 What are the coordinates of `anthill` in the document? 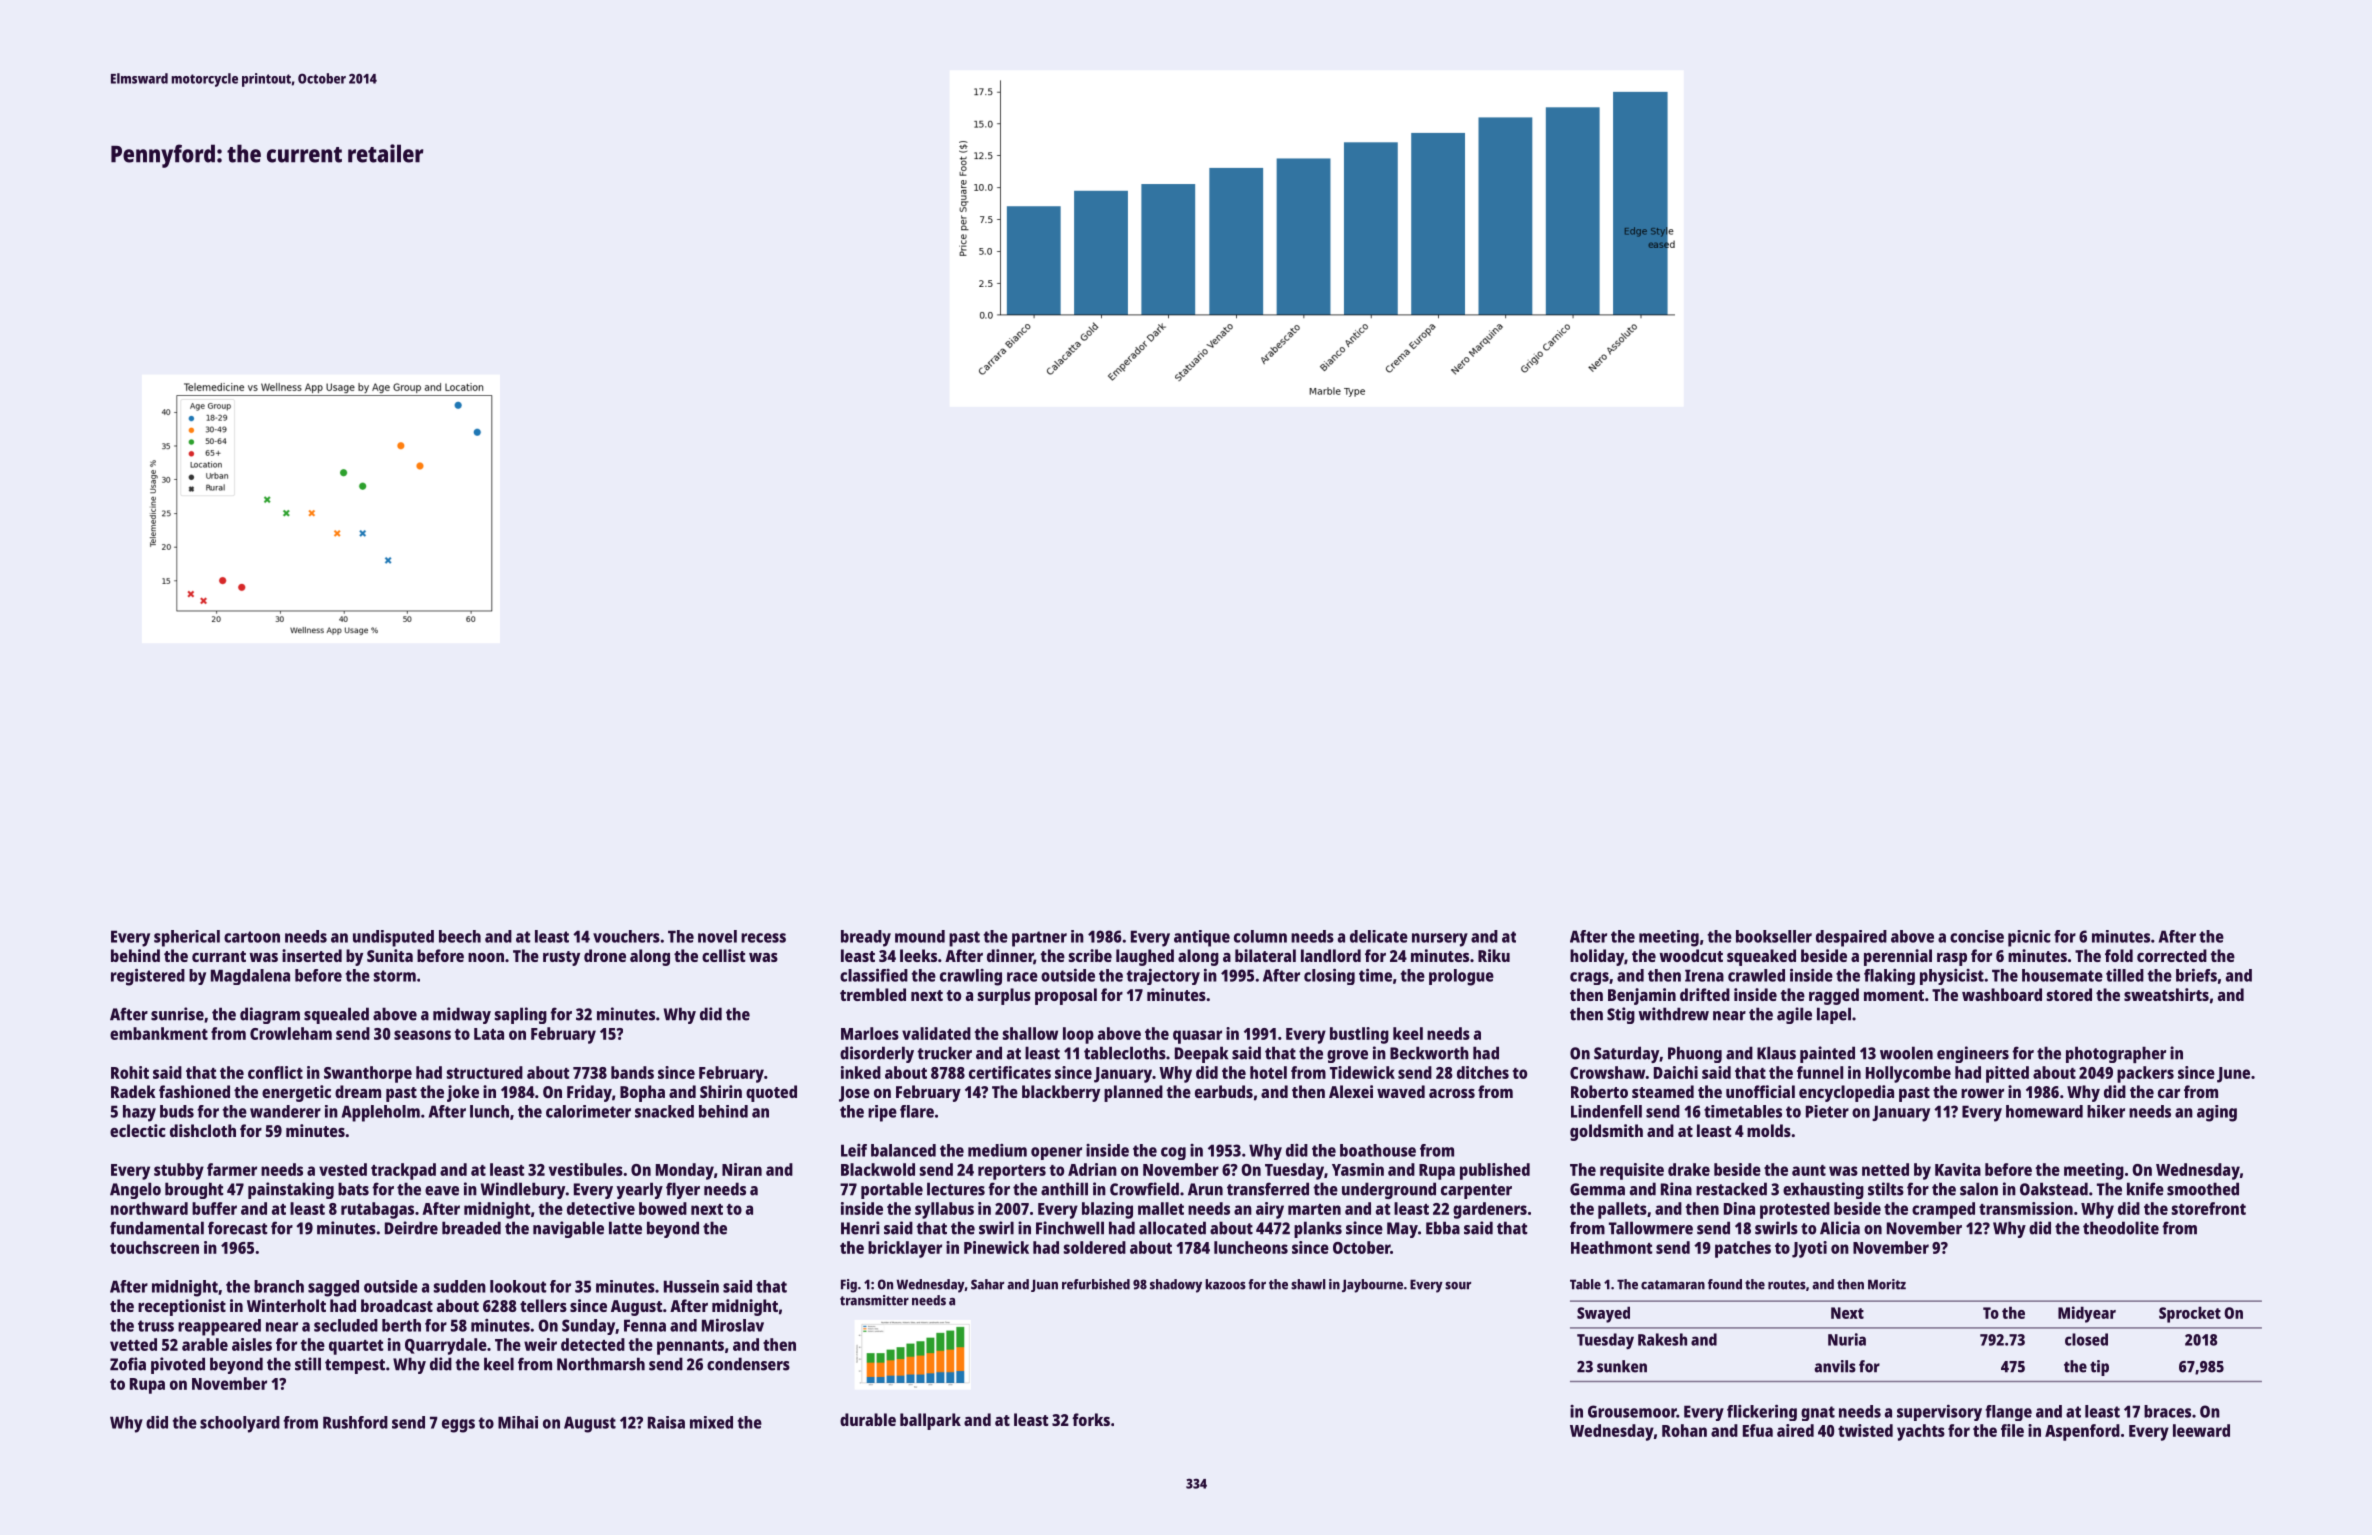 It's located at (1064, 1189).
